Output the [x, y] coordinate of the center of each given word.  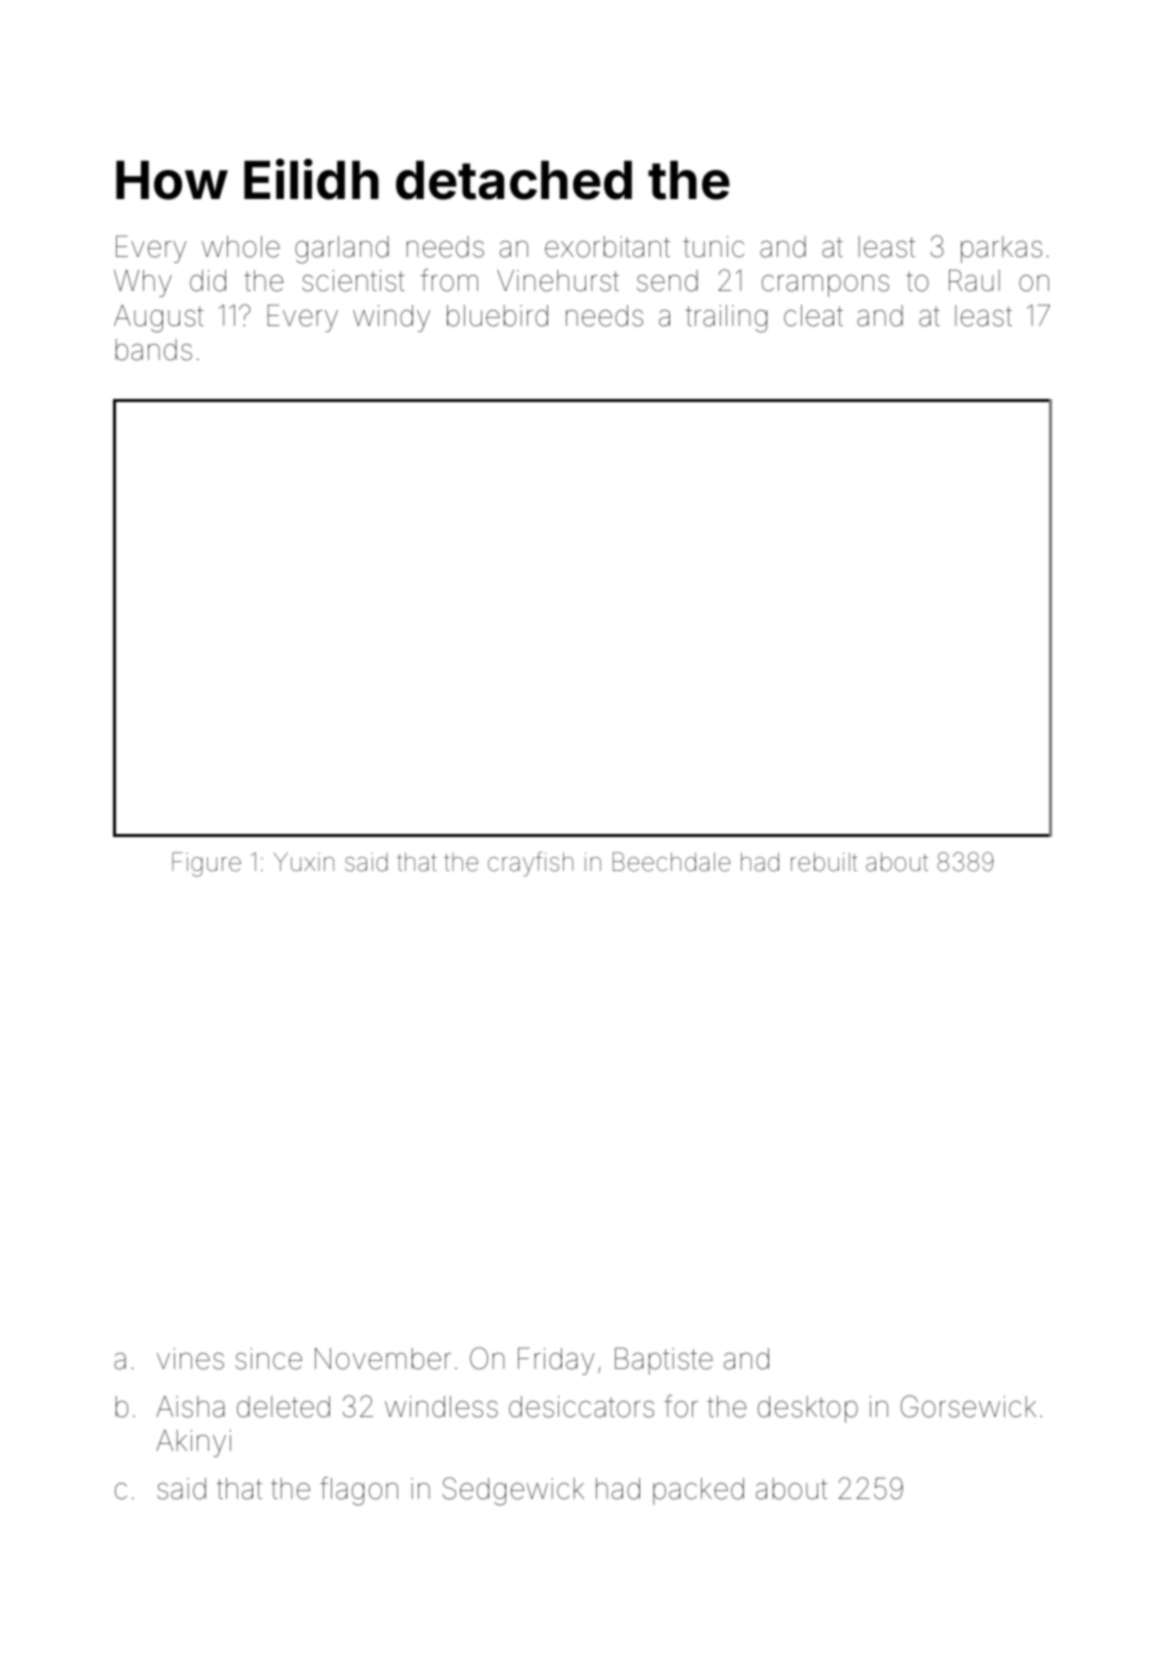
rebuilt [824, 862]
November [383, 1359]
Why [143, 283]
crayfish [530, 863]
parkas [1001, 249]
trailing [726, 319]
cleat [813, 316]
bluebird [497, 316]
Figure [206, 864]
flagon [359, 1491]
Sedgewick [513, 1491]
